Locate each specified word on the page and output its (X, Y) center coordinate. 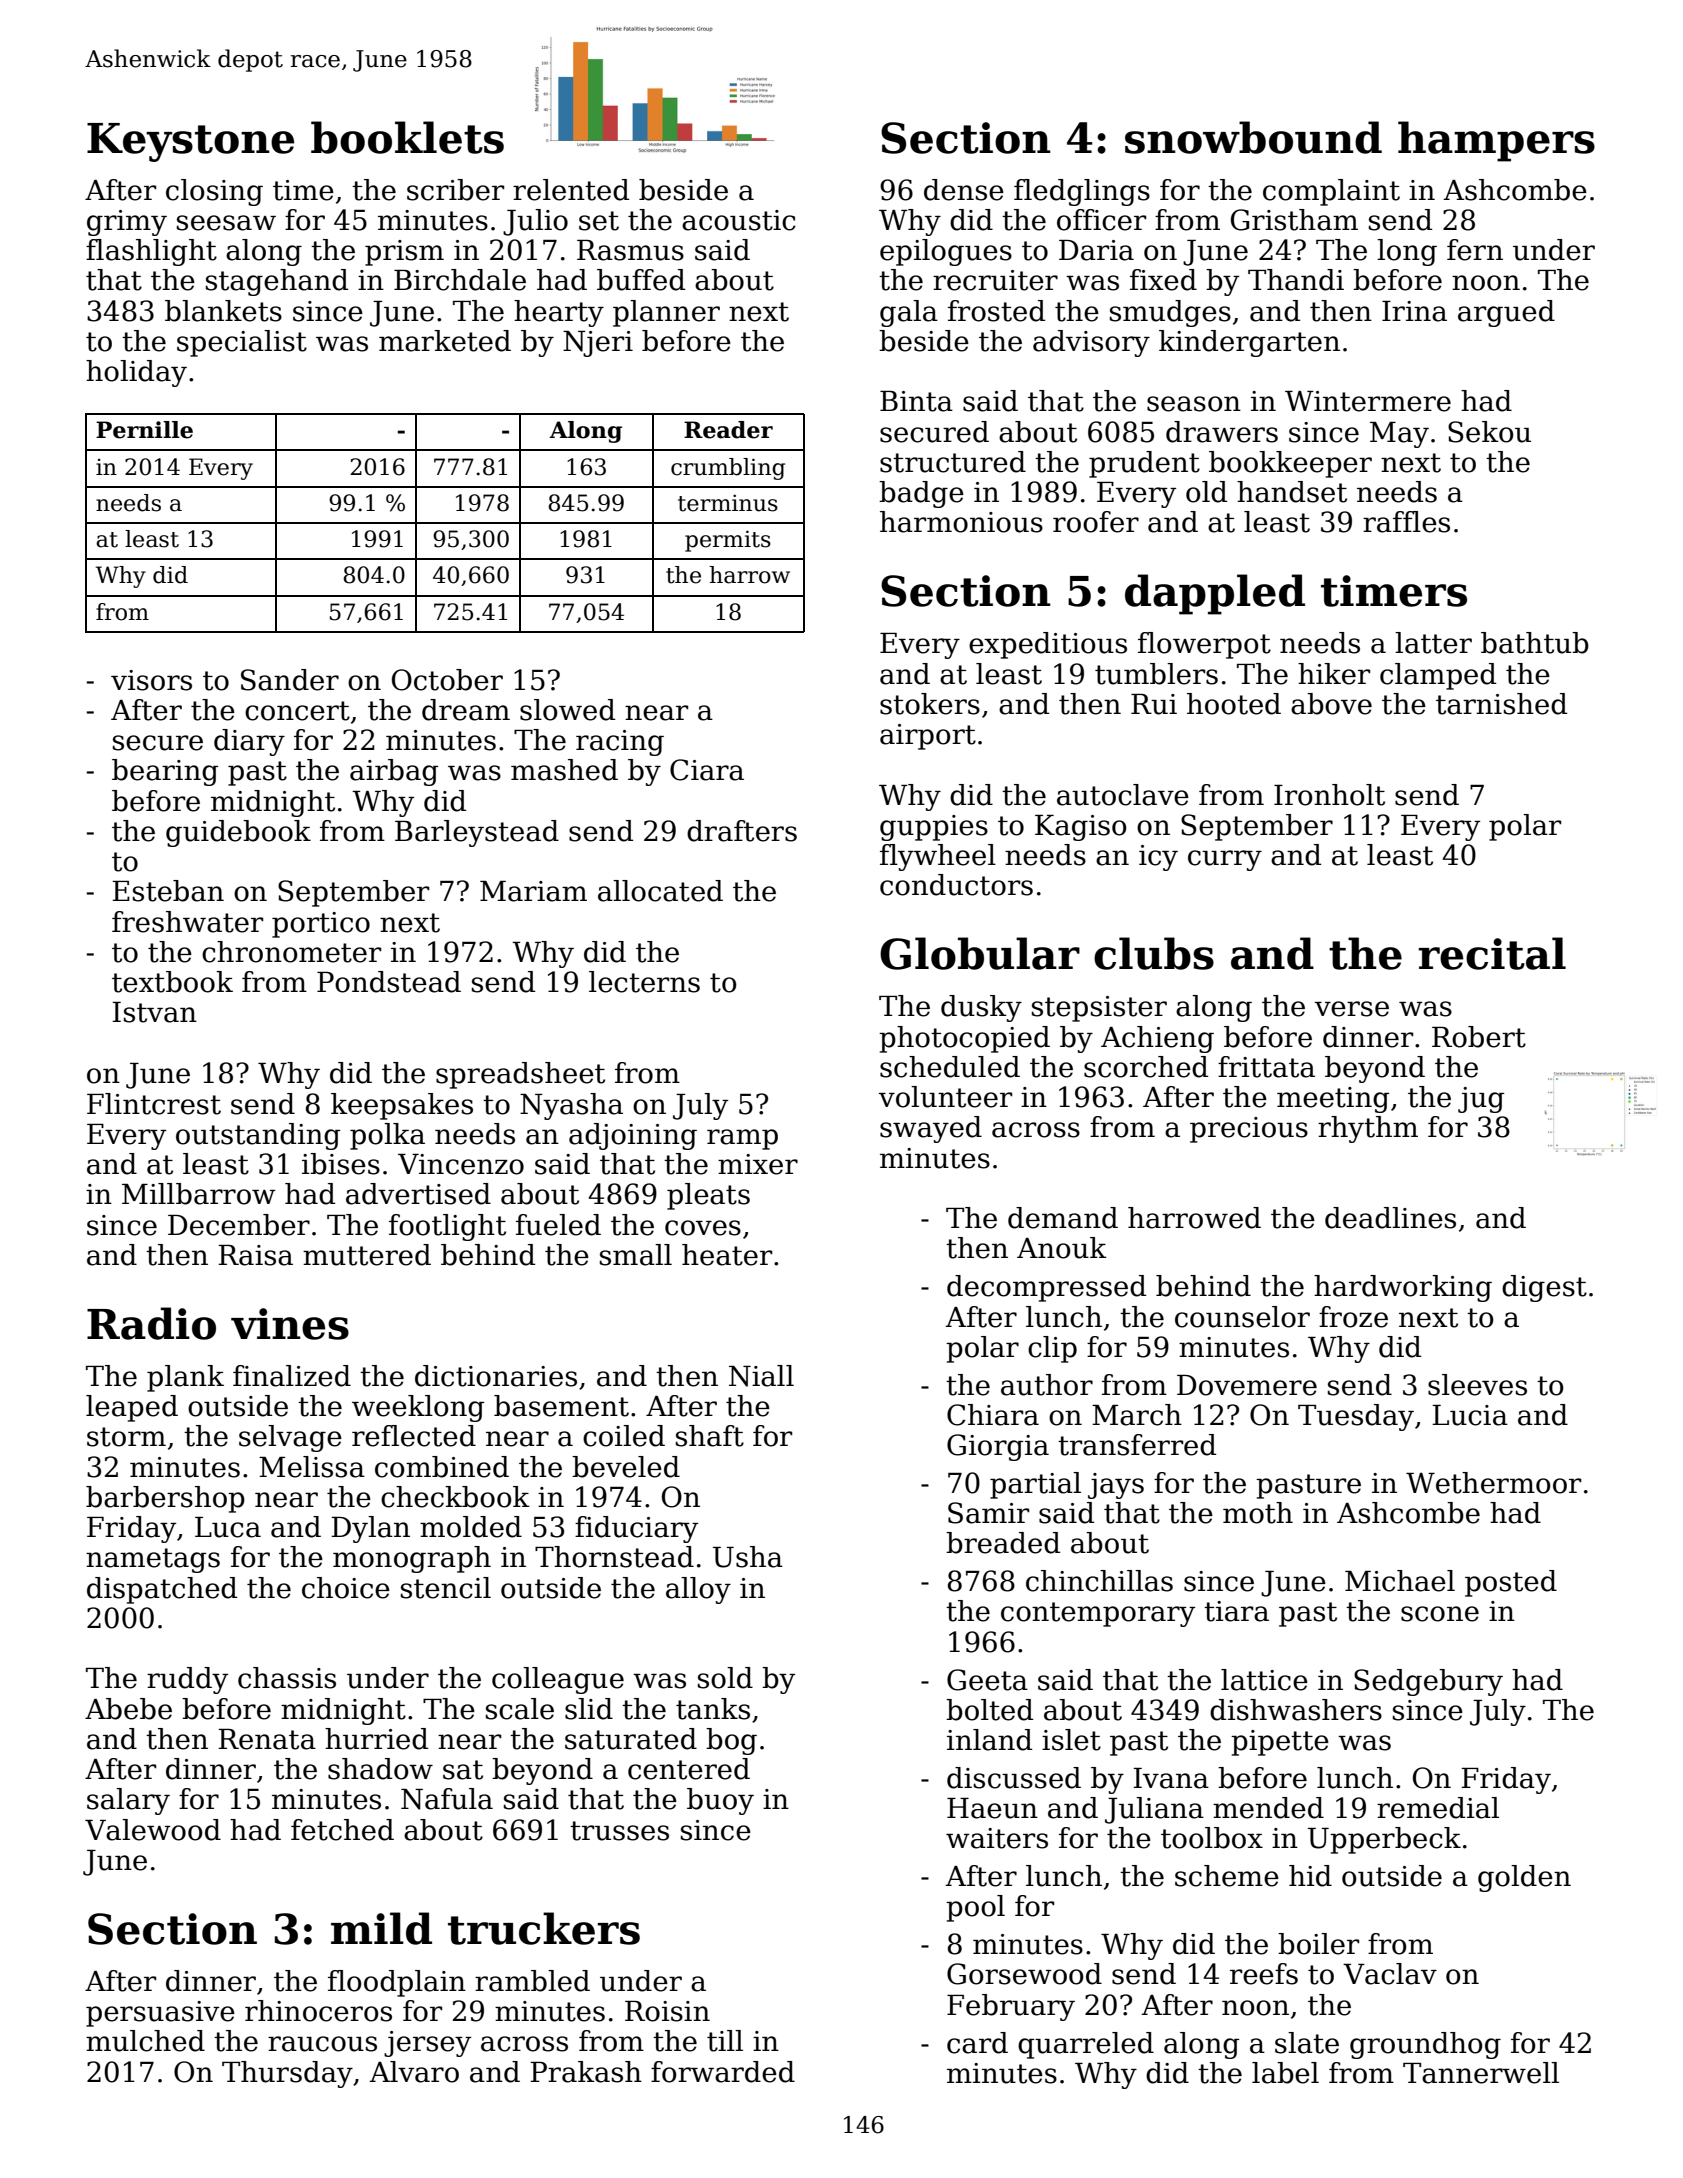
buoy (720, 1801)
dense (964, 190)
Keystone (191, 142)
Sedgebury (1428, 1682)
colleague (558, 1680)
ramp (742, 1139)
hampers (1496, 141)
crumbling (728, 469)
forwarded (723, 2072)
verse (1352, 1009)
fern (1475, 250)
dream (466, 710)
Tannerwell (1481, 2073)
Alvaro (414, 2072)
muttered (367, 1255)
